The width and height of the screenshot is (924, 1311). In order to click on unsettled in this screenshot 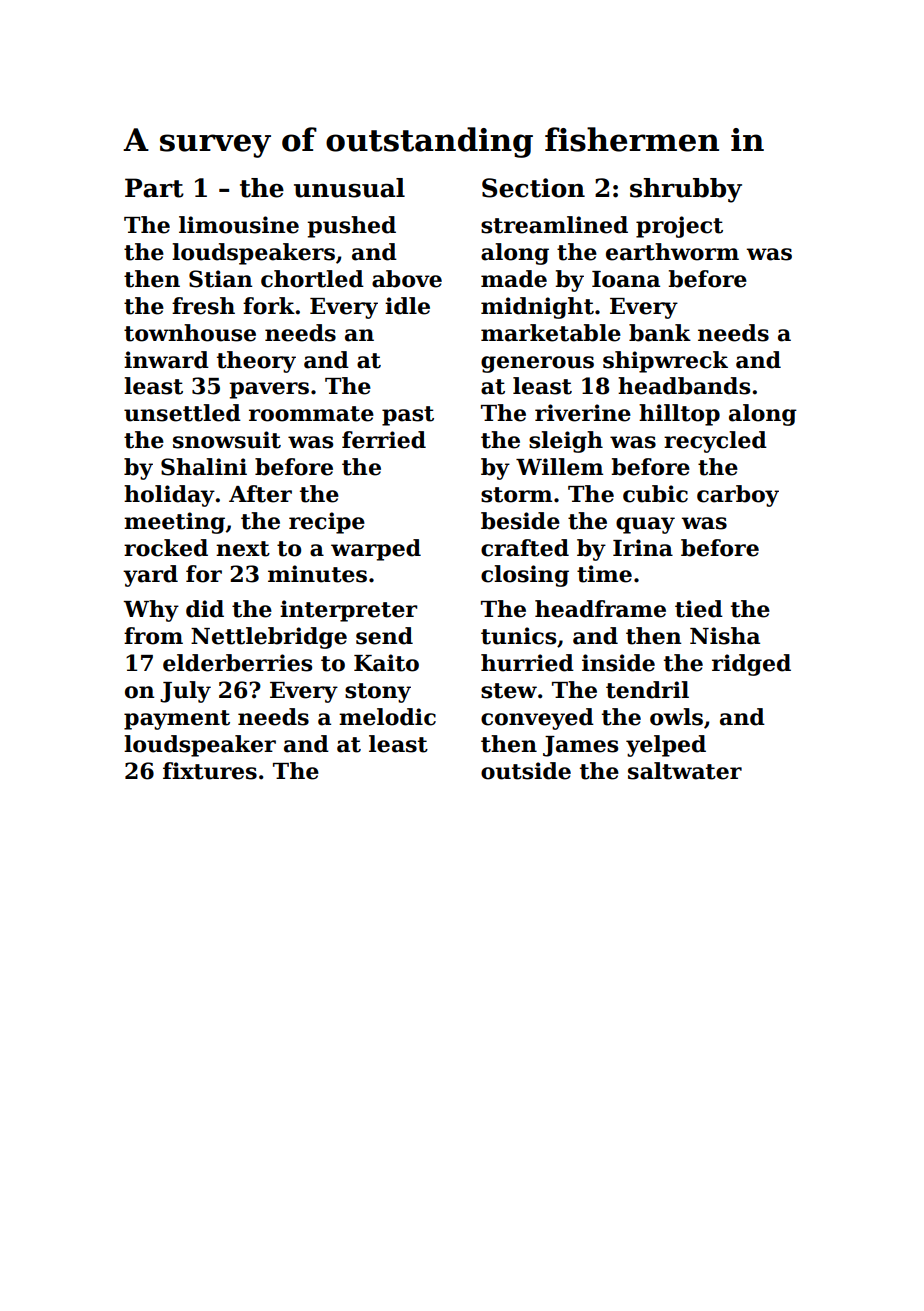, I will do `click(182, 413)`.
